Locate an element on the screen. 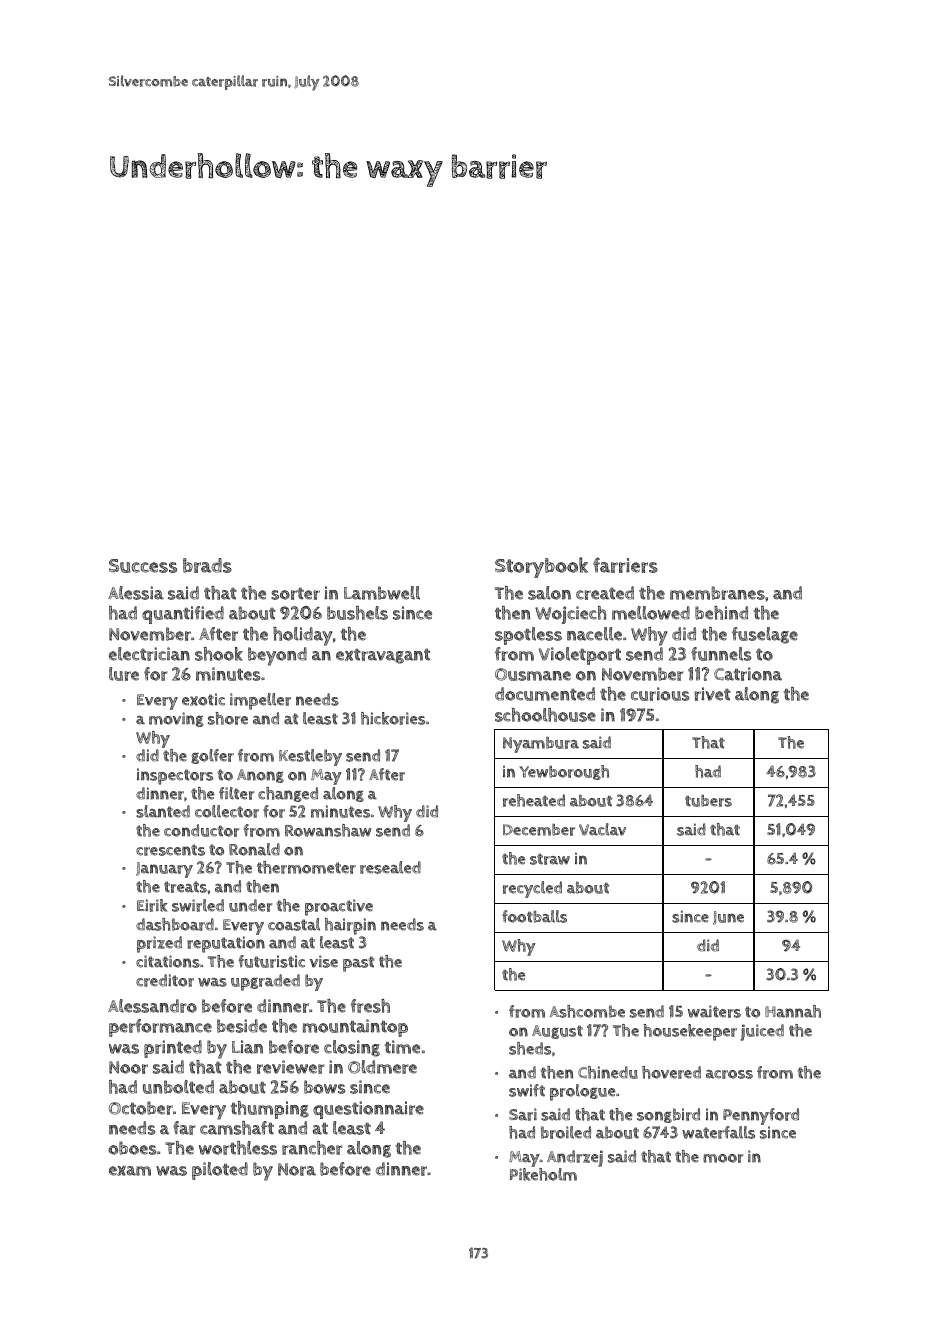 Image resolution: width=937 pixels, height=1331 pixels. lure is located at coordinates (124, 674).
